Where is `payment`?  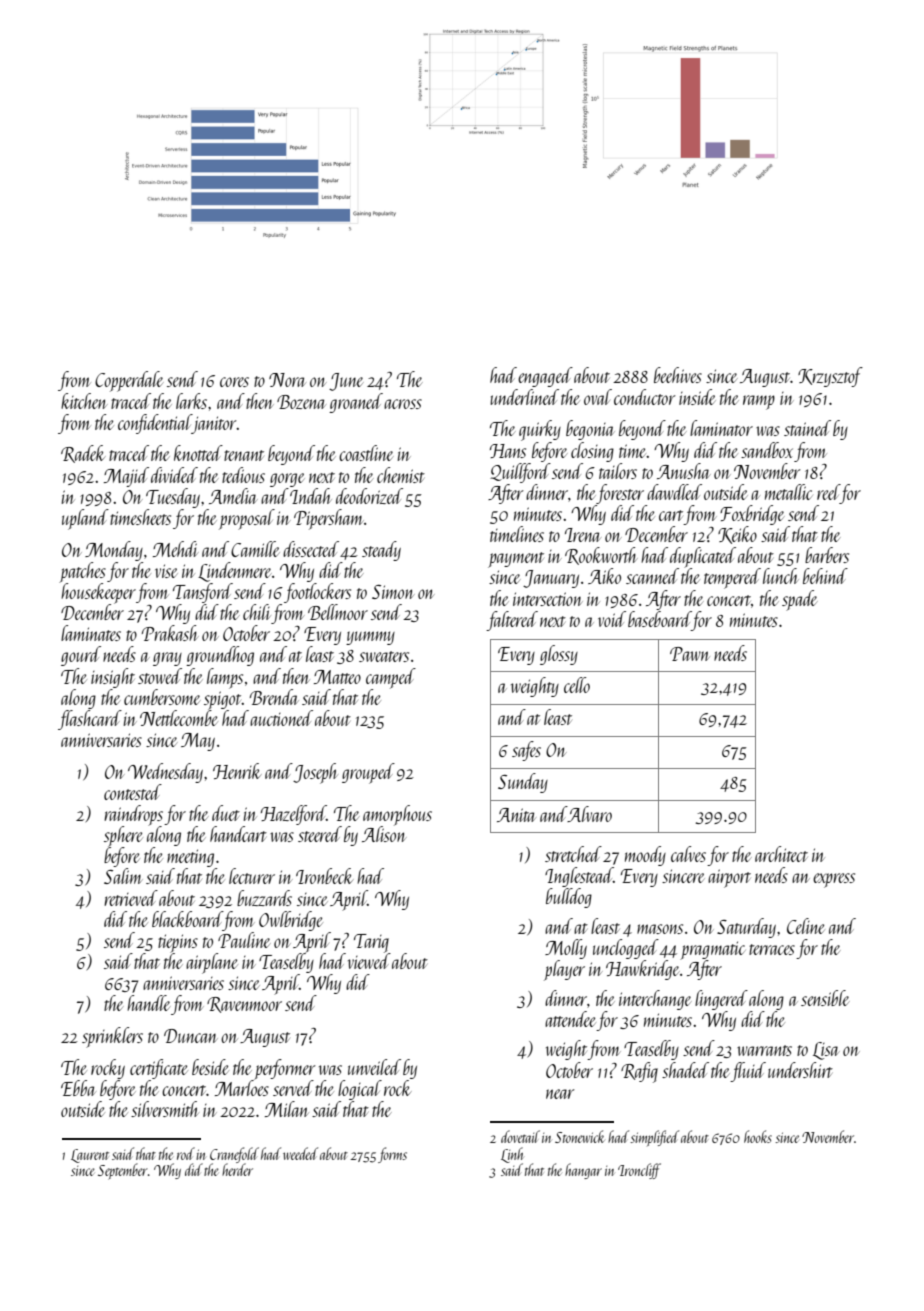
payment is located at coordinates (516, 560).
